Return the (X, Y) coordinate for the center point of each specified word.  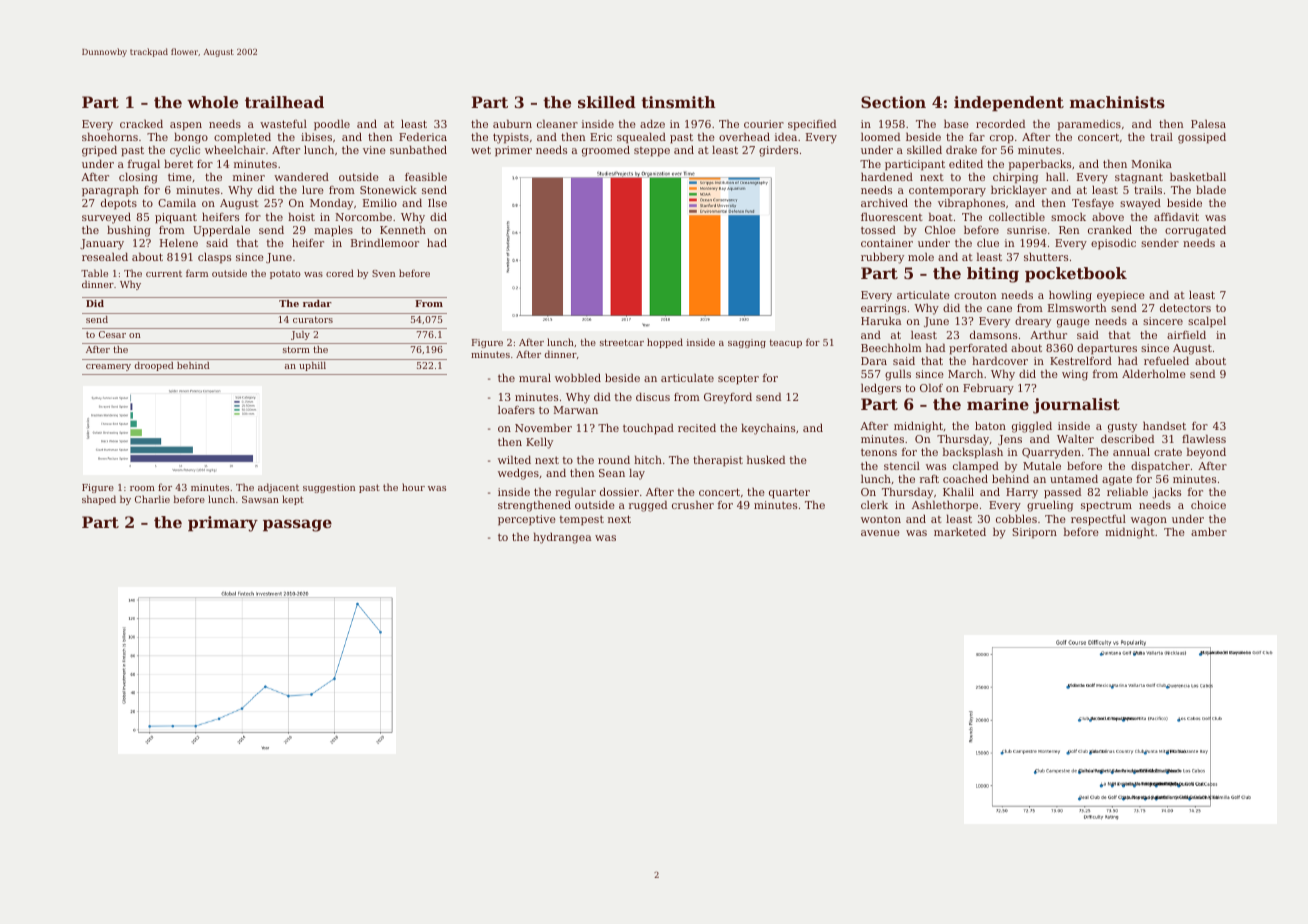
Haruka (881, 320)
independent (1009, 104)
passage (297, 525)
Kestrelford (1081, 360)
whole (212, 102)
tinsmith (678, 102)
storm (296, 349)
